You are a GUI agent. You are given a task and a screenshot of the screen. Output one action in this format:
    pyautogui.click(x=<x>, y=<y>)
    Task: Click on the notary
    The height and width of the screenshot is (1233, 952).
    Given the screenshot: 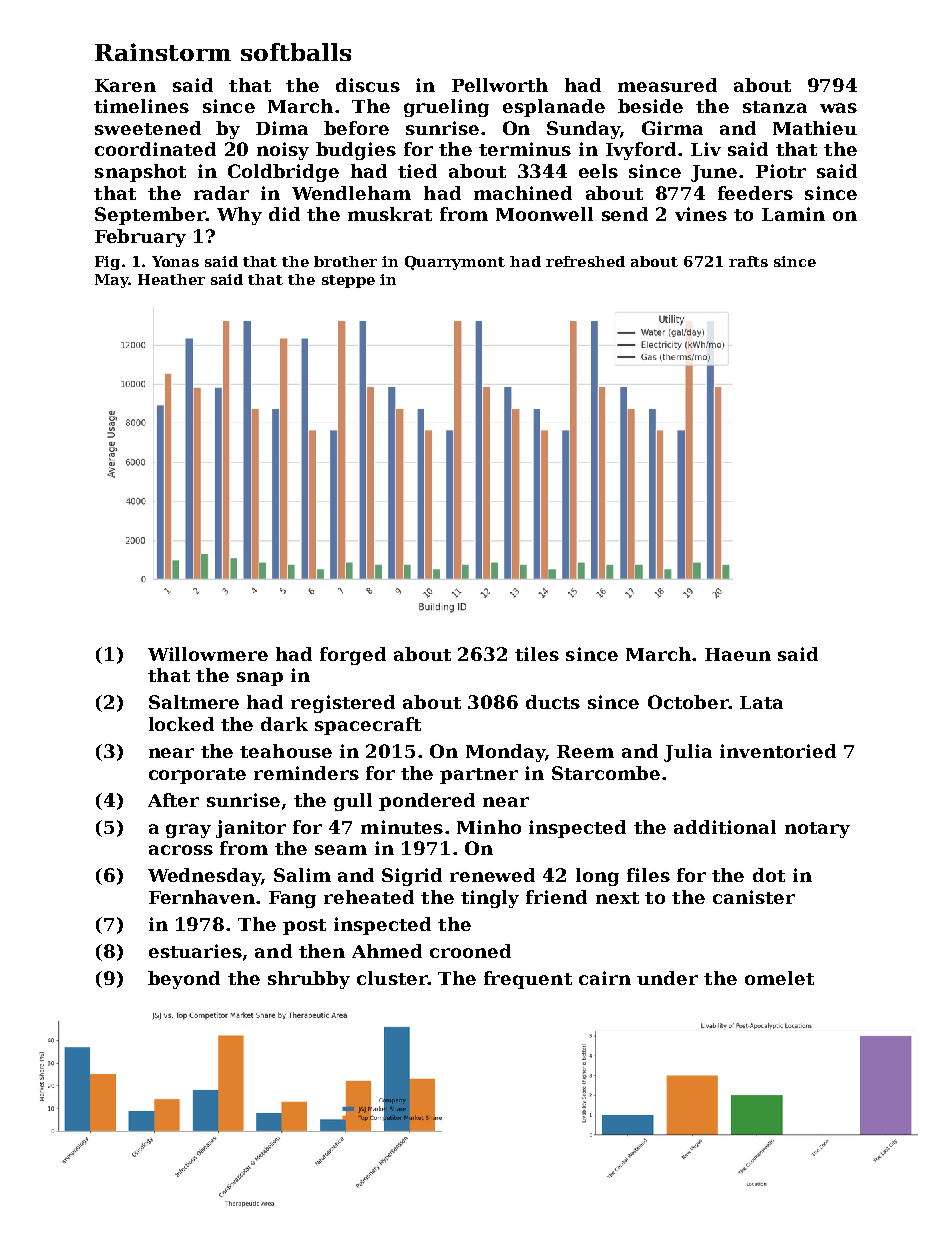 What is the action you would take?
    pyautogui.click(x=817, y=830)
